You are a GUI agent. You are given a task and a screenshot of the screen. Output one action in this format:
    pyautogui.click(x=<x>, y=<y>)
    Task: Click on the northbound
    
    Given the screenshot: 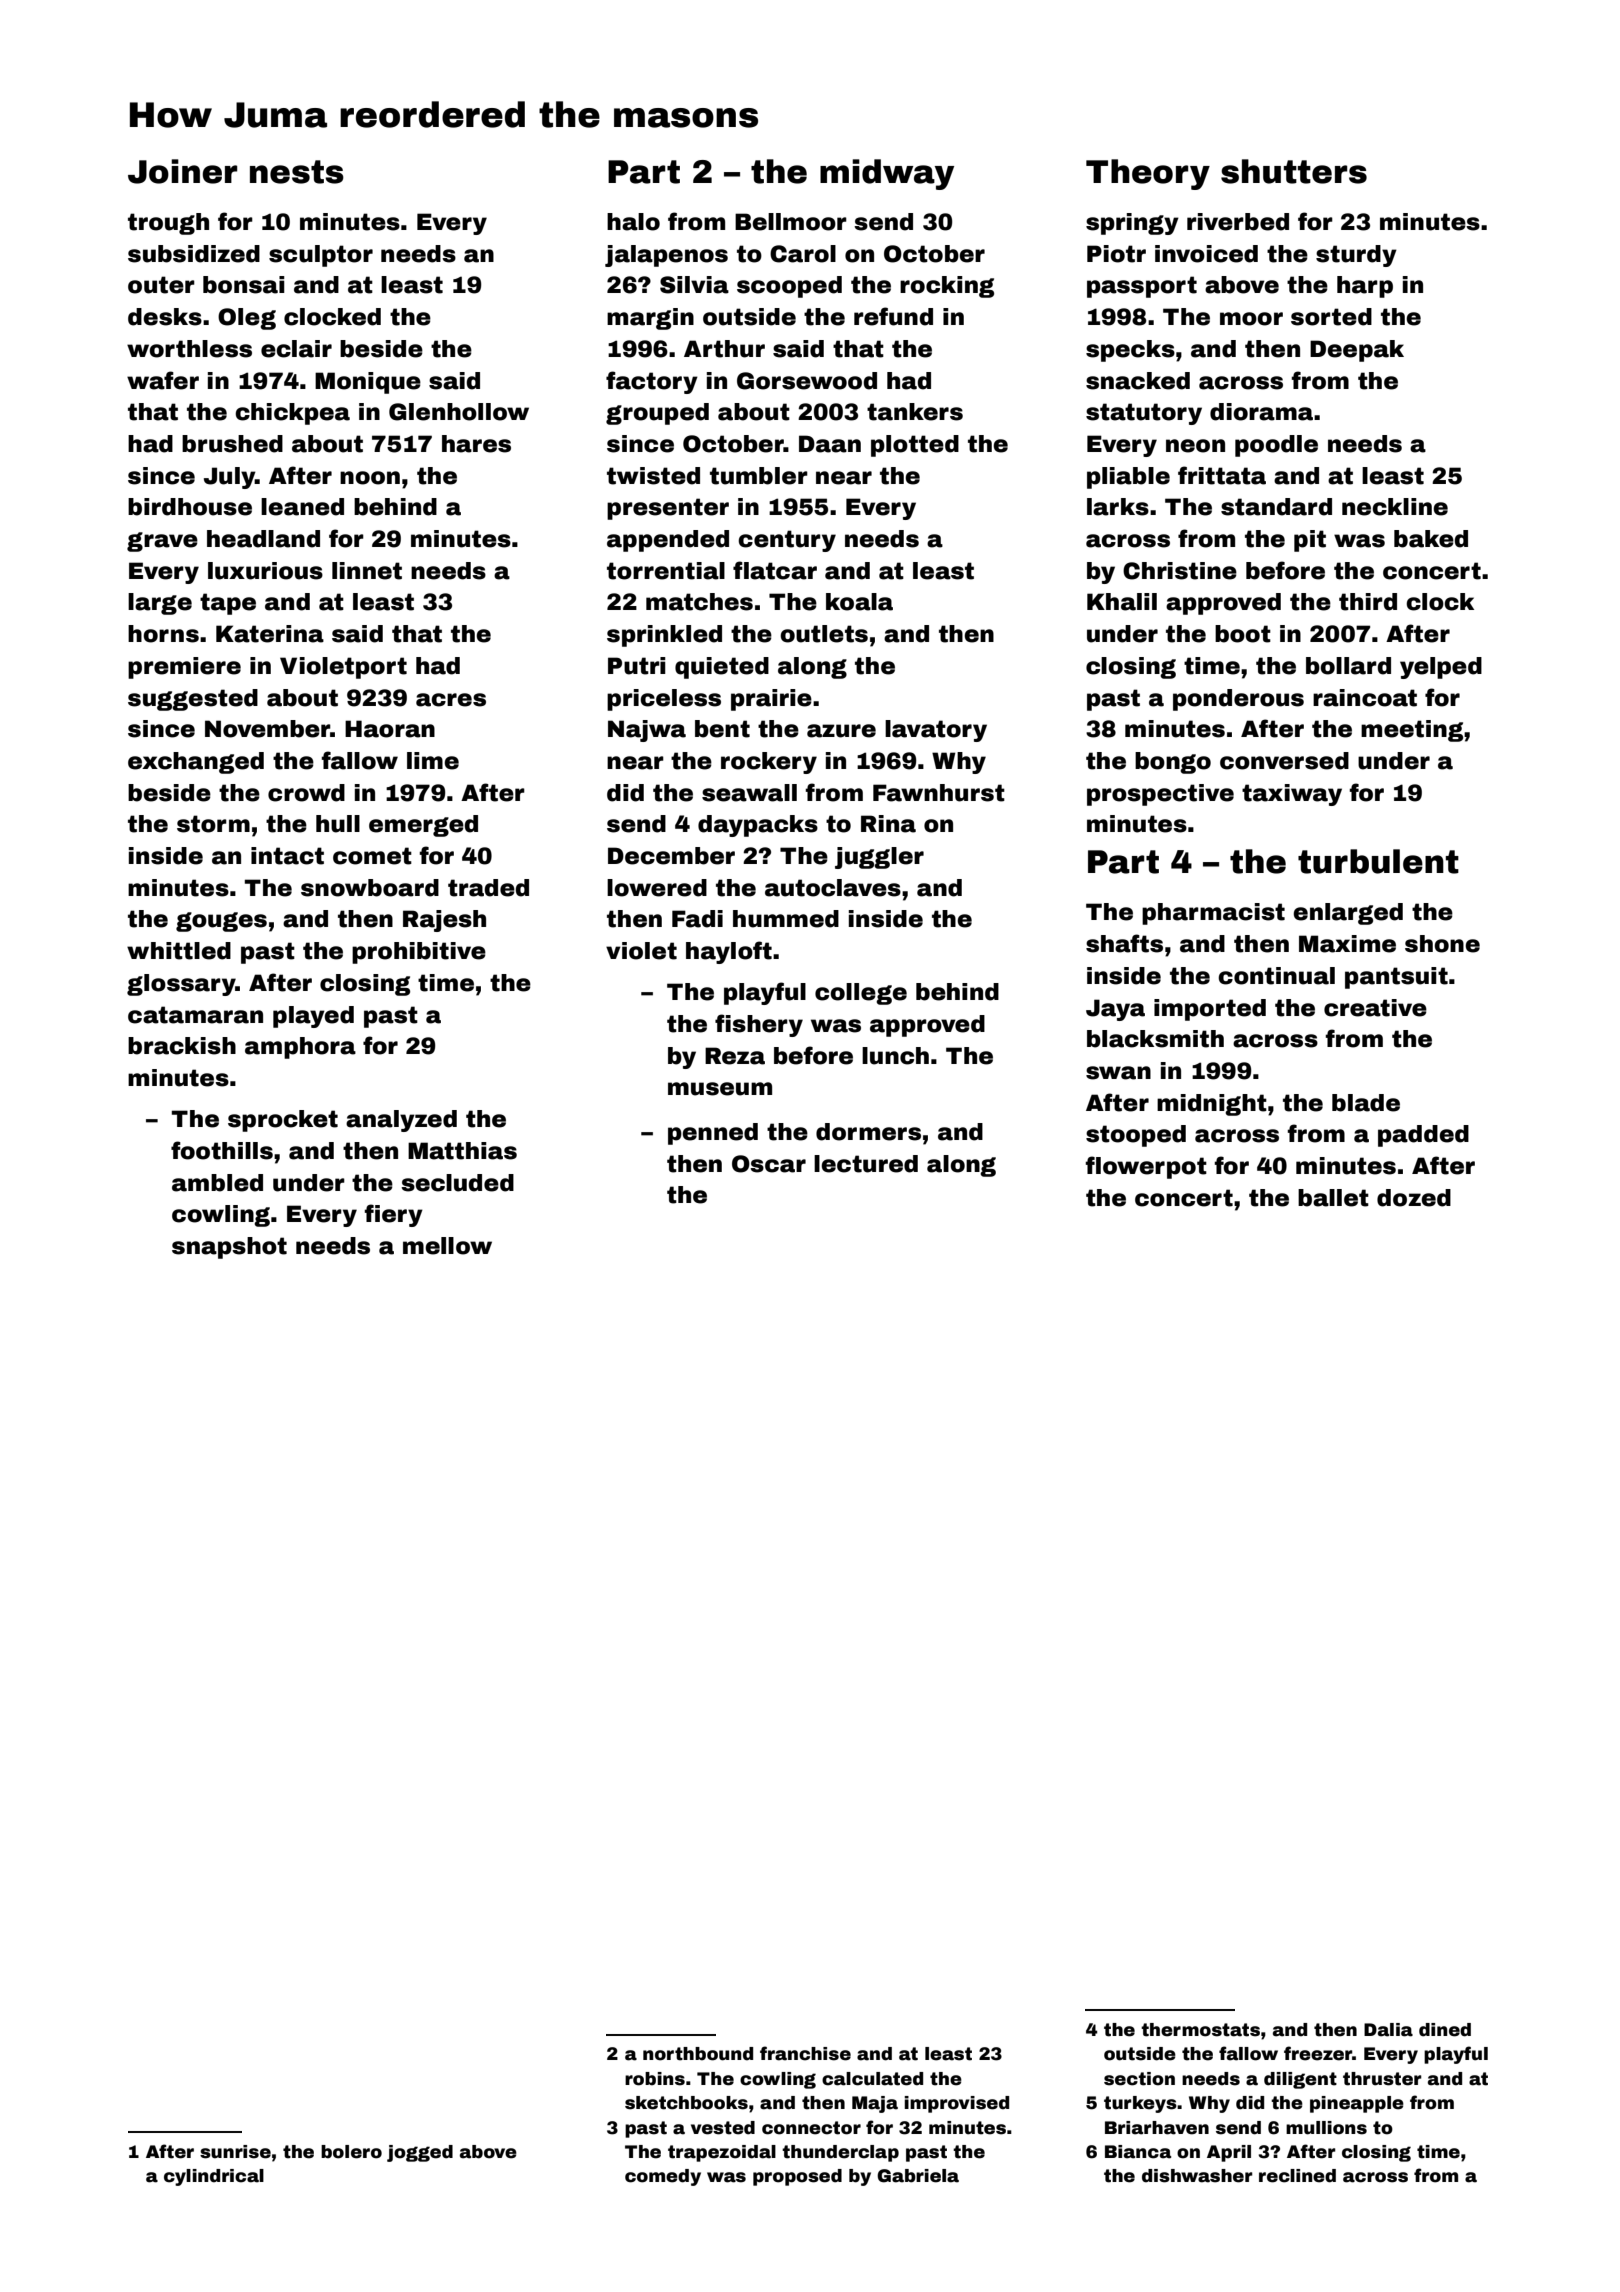 What is the action you would take?
    pyautogui.click(x=698, y=2054)
